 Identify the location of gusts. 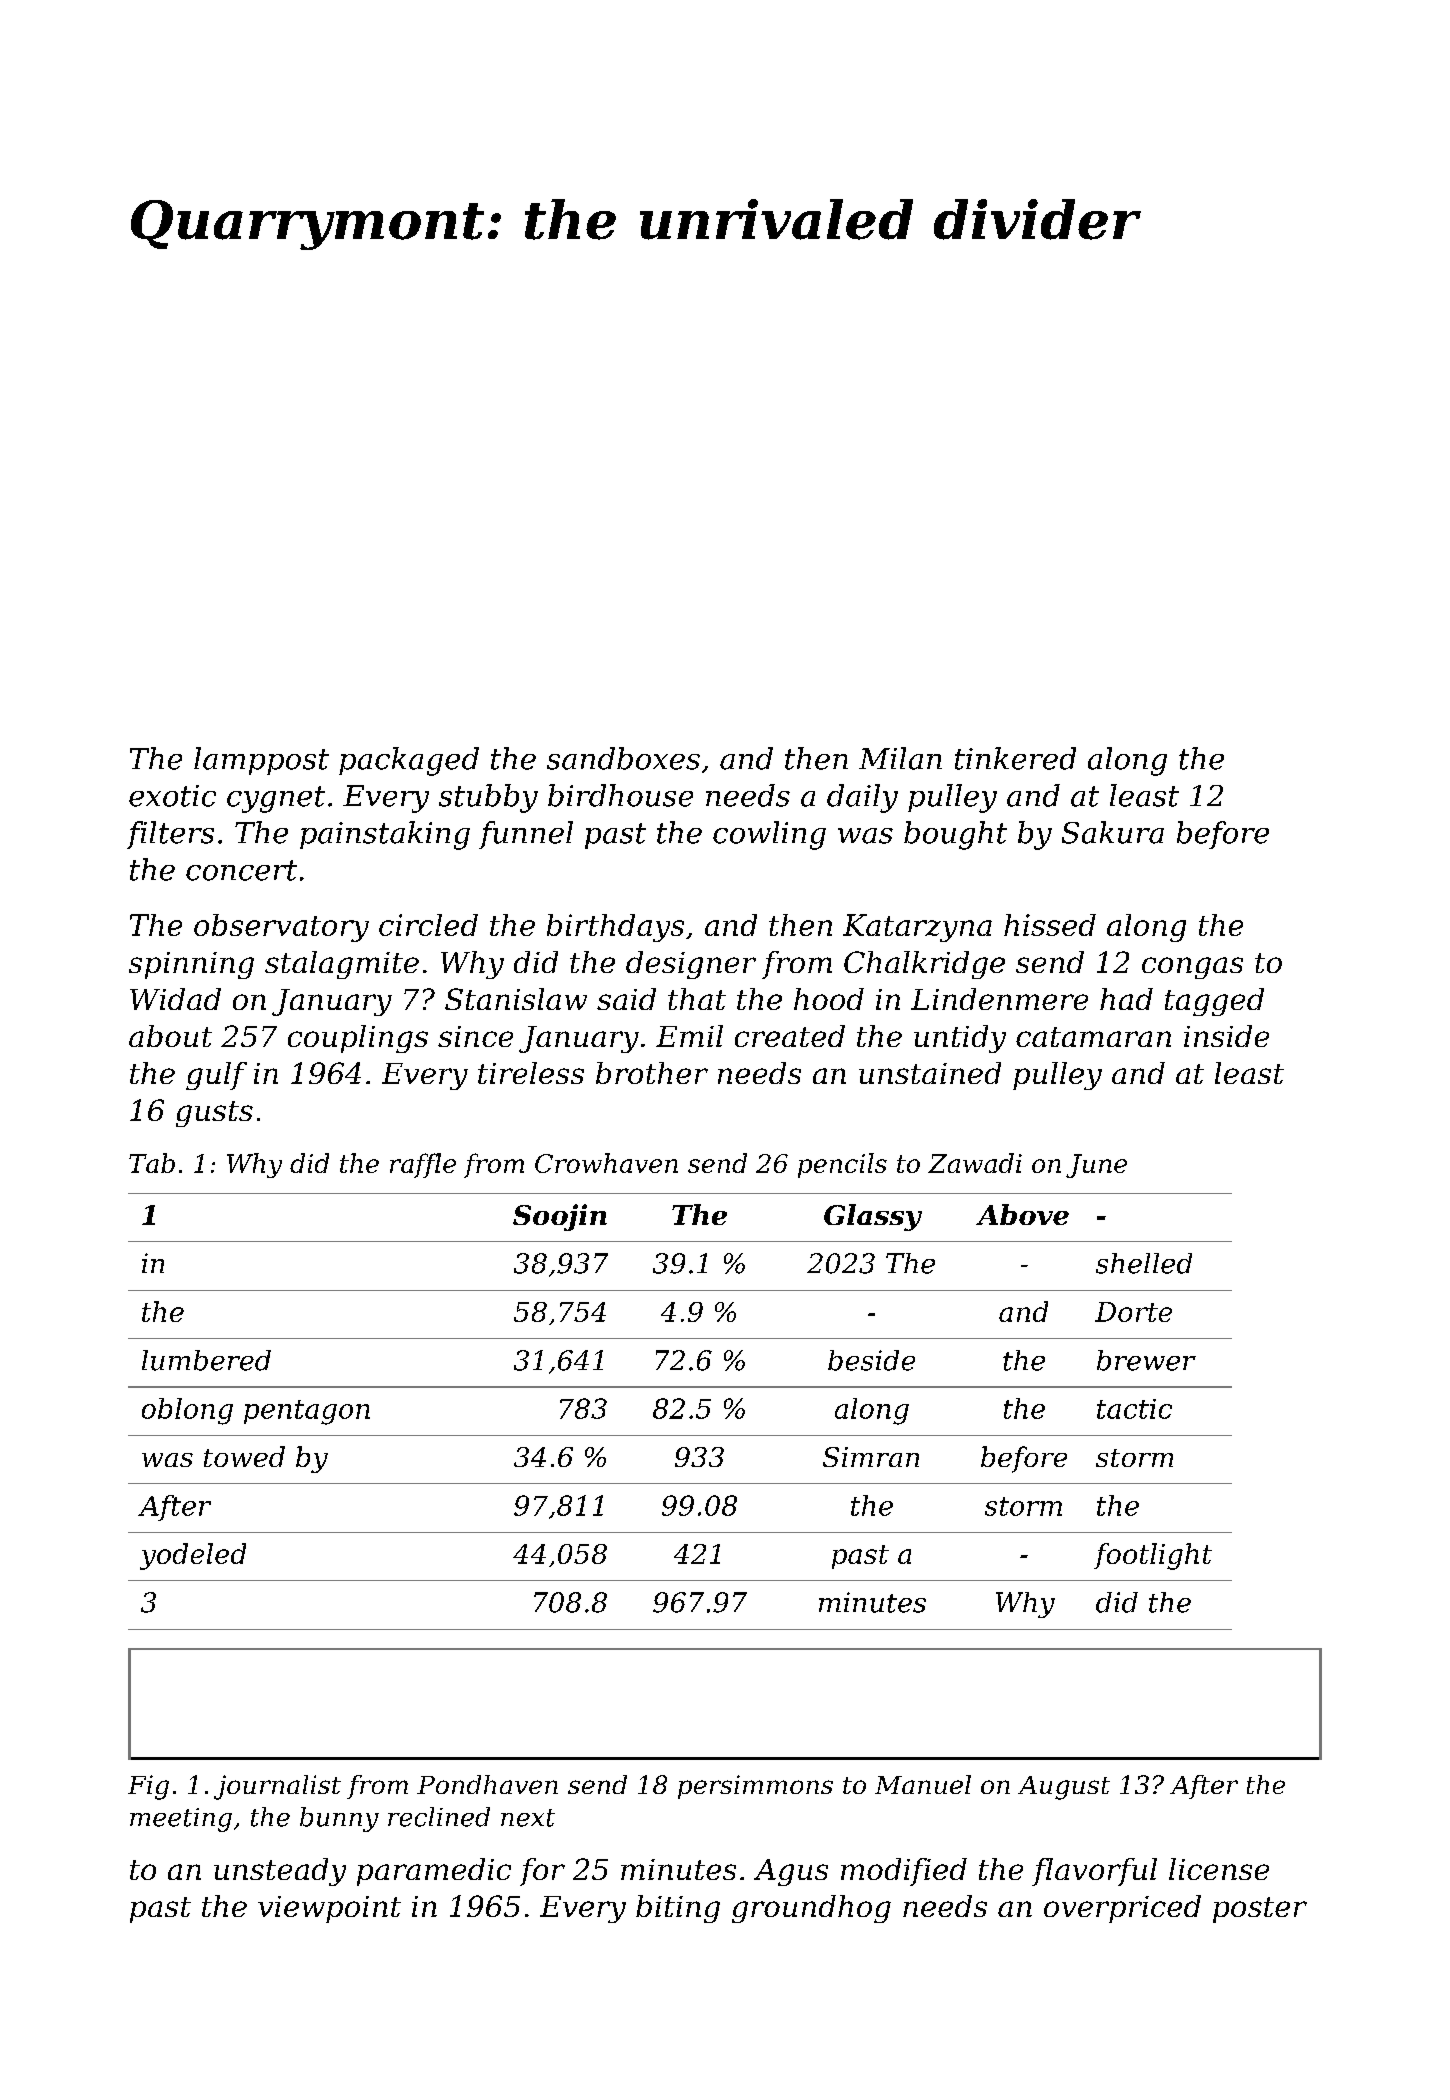
(214, 1114).
